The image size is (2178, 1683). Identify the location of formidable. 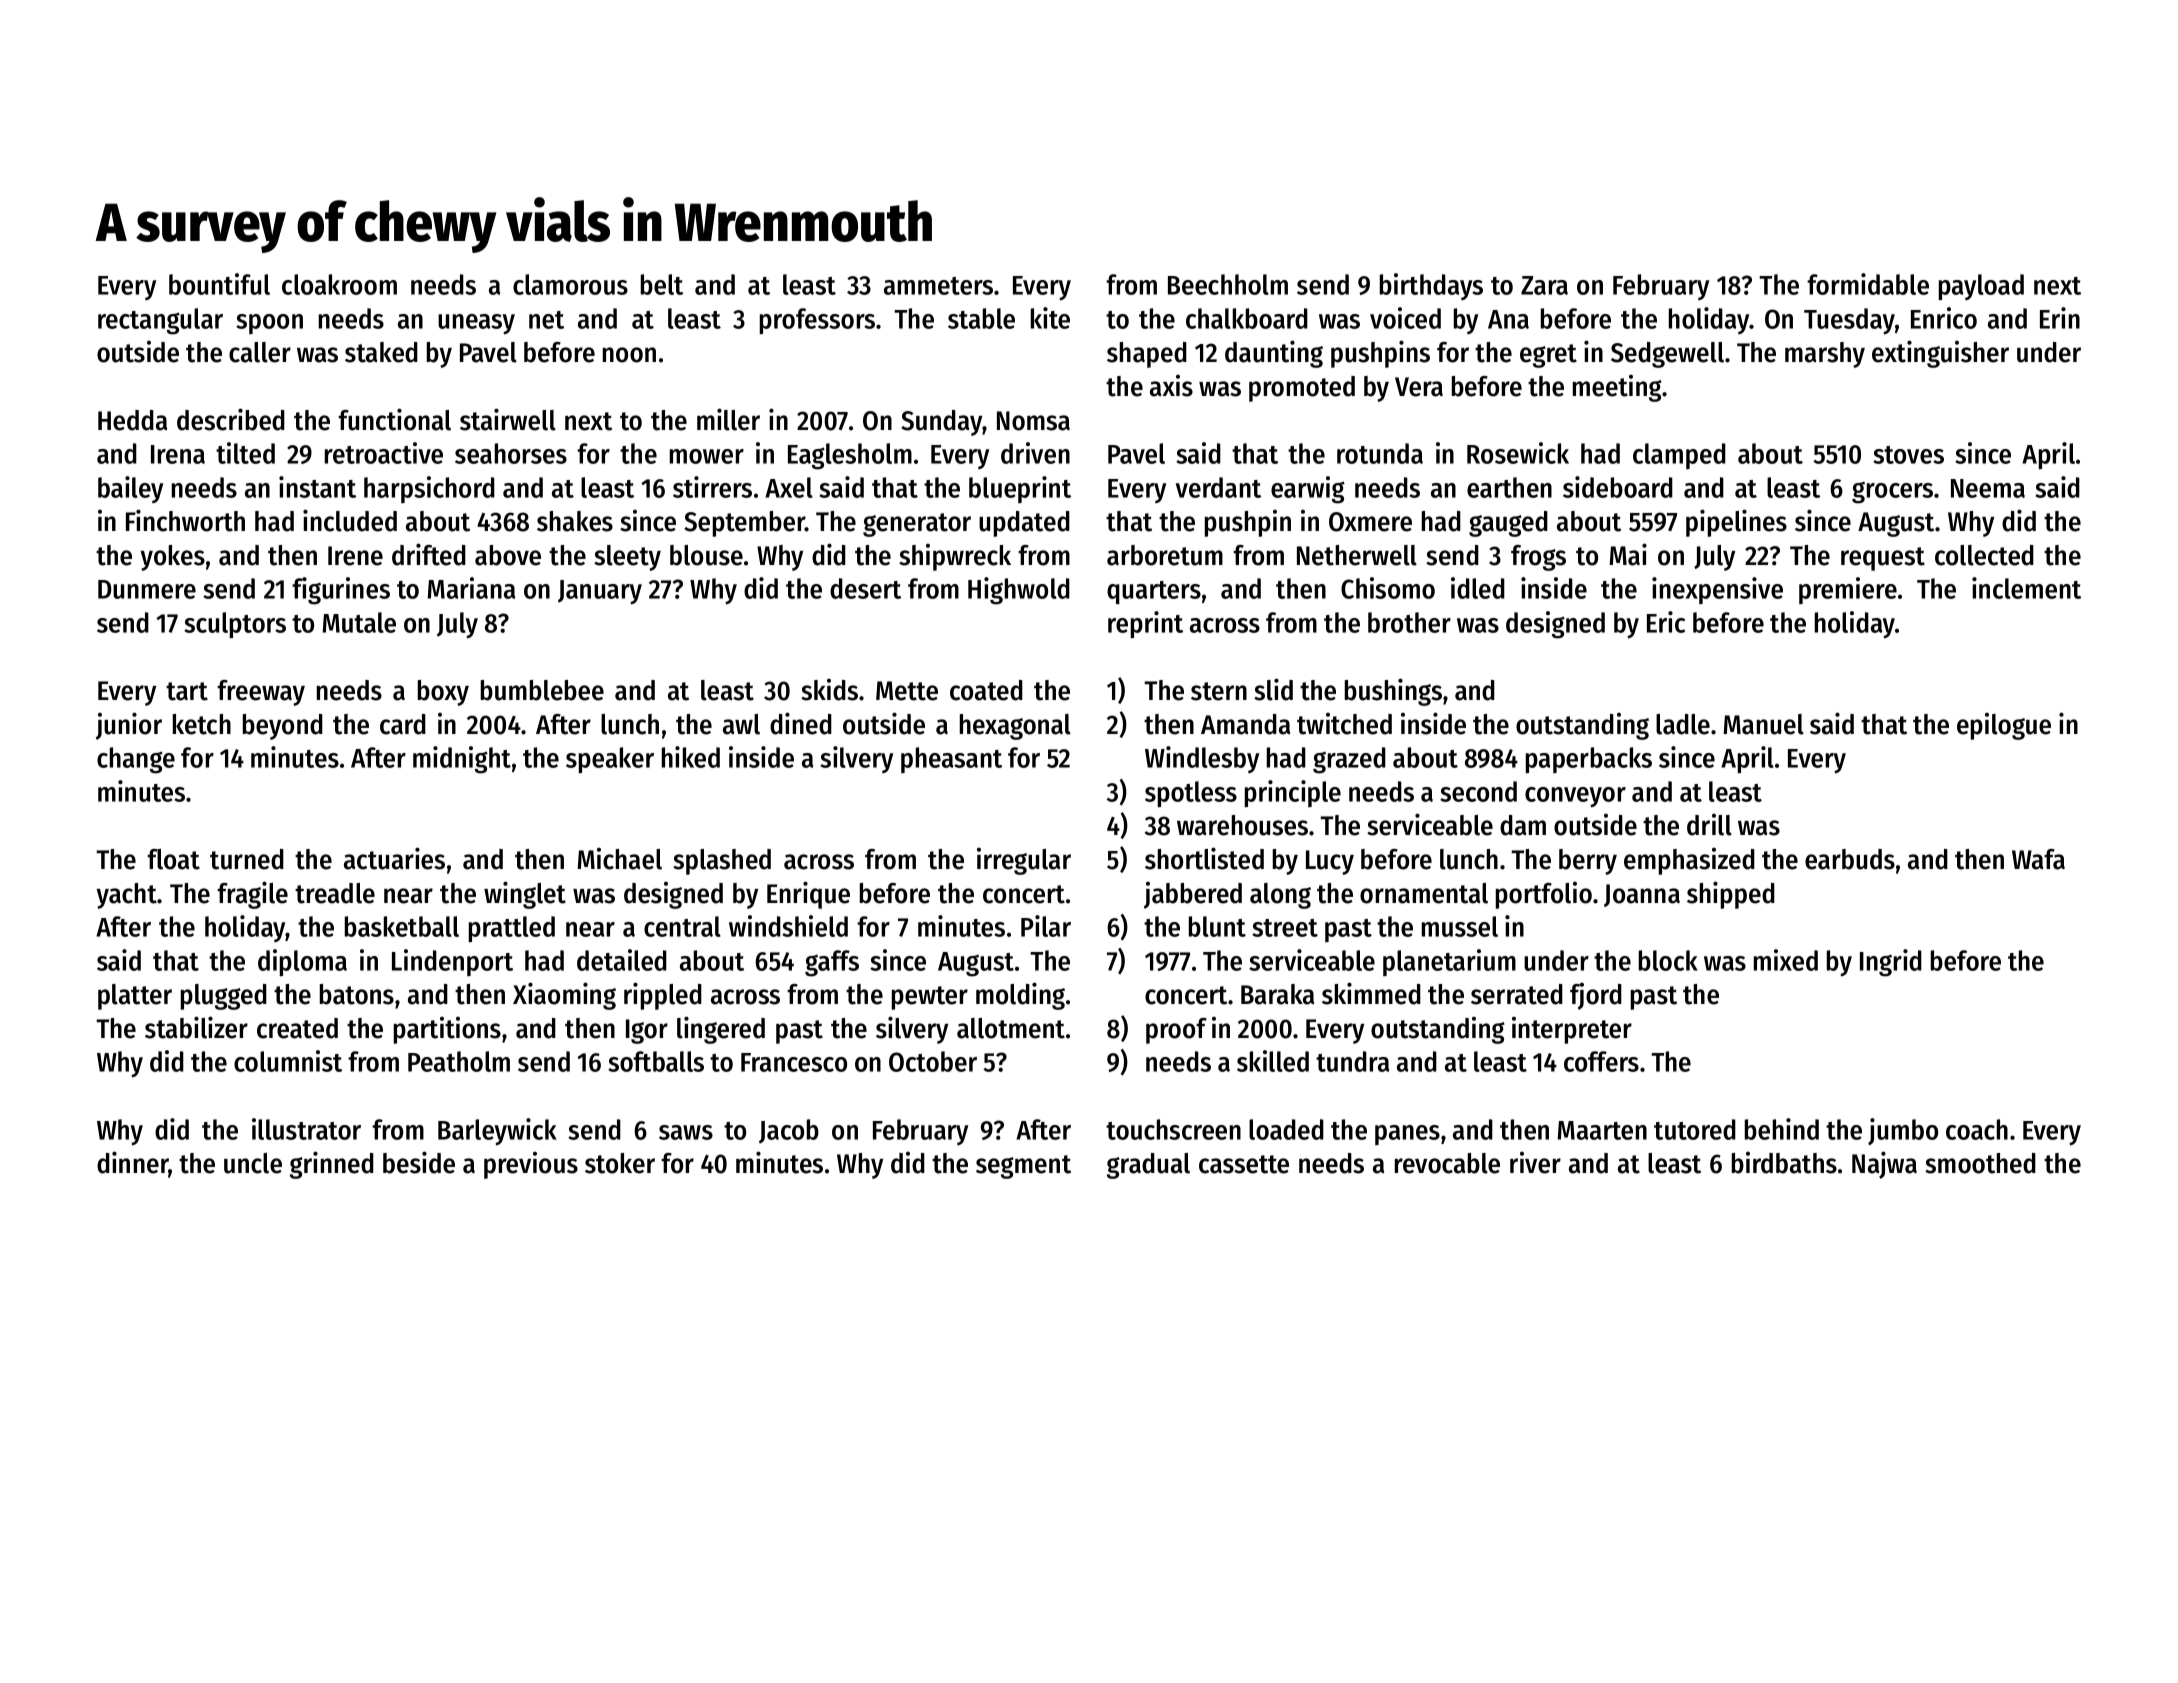
(1868, 284).
